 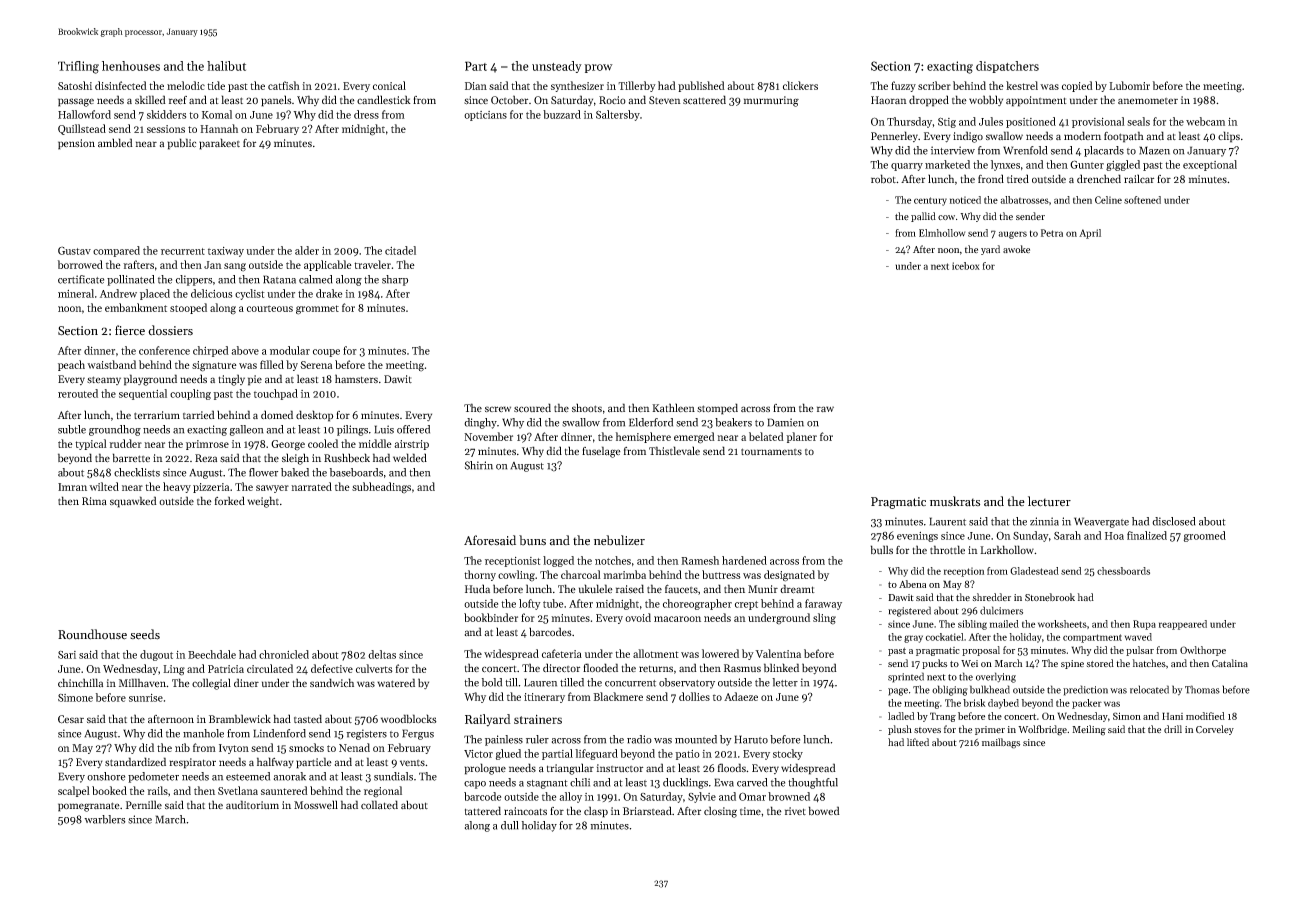 What do you see at coordinates (150, 99) in the screenshot?
I see `skilled` at bounding box center [150, 99].
